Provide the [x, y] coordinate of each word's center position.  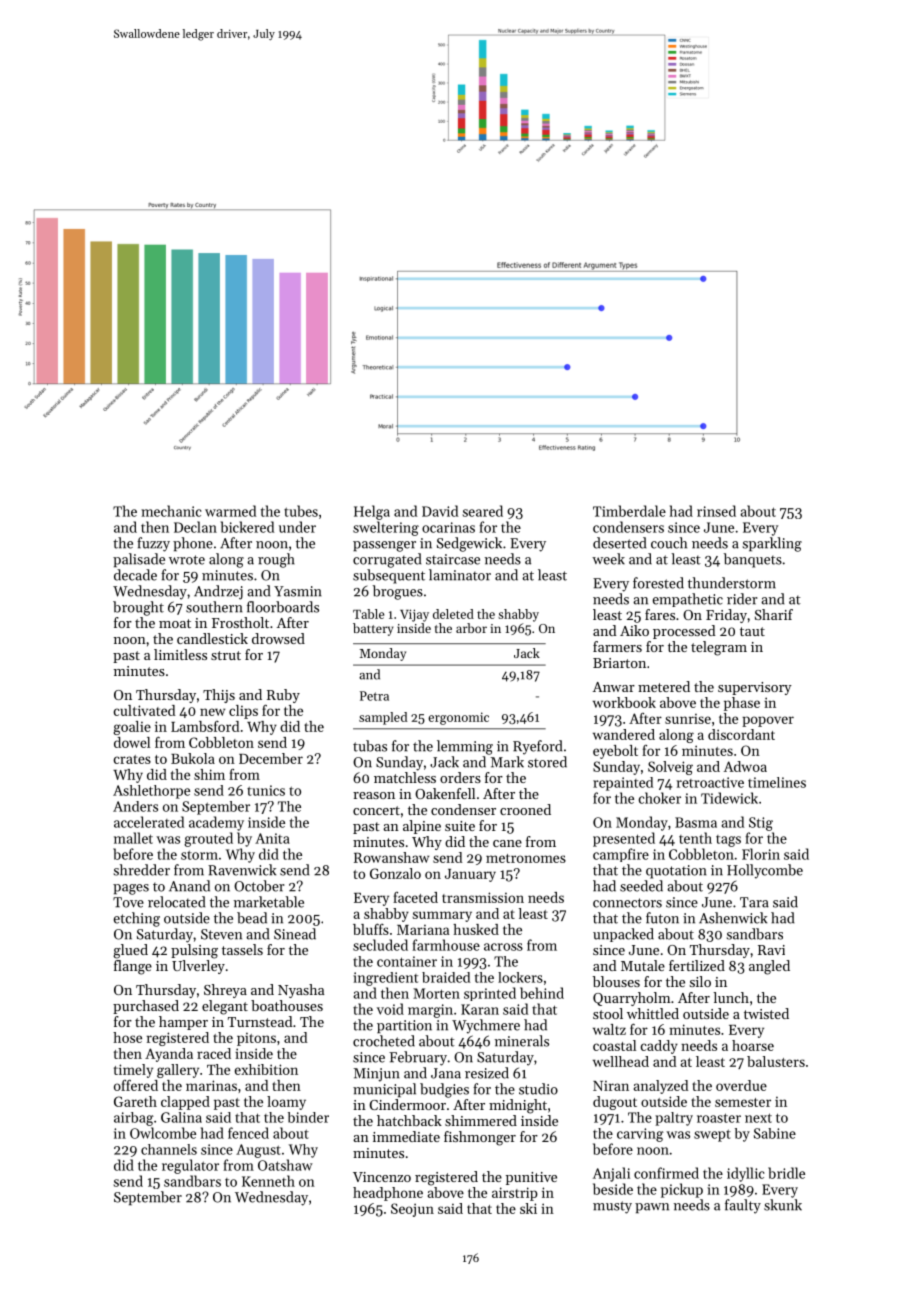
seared [483, 511]
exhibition [266, 1069]
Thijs [219, 696]
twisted [766, 1013]
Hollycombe [765, 871]
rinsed [716, 511]
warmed [230, 511]
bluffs [371, 929]
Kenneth [268, 1181]
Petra [374, 696]
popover [768, 721]
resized [487, 1073]
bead [252, 918]
